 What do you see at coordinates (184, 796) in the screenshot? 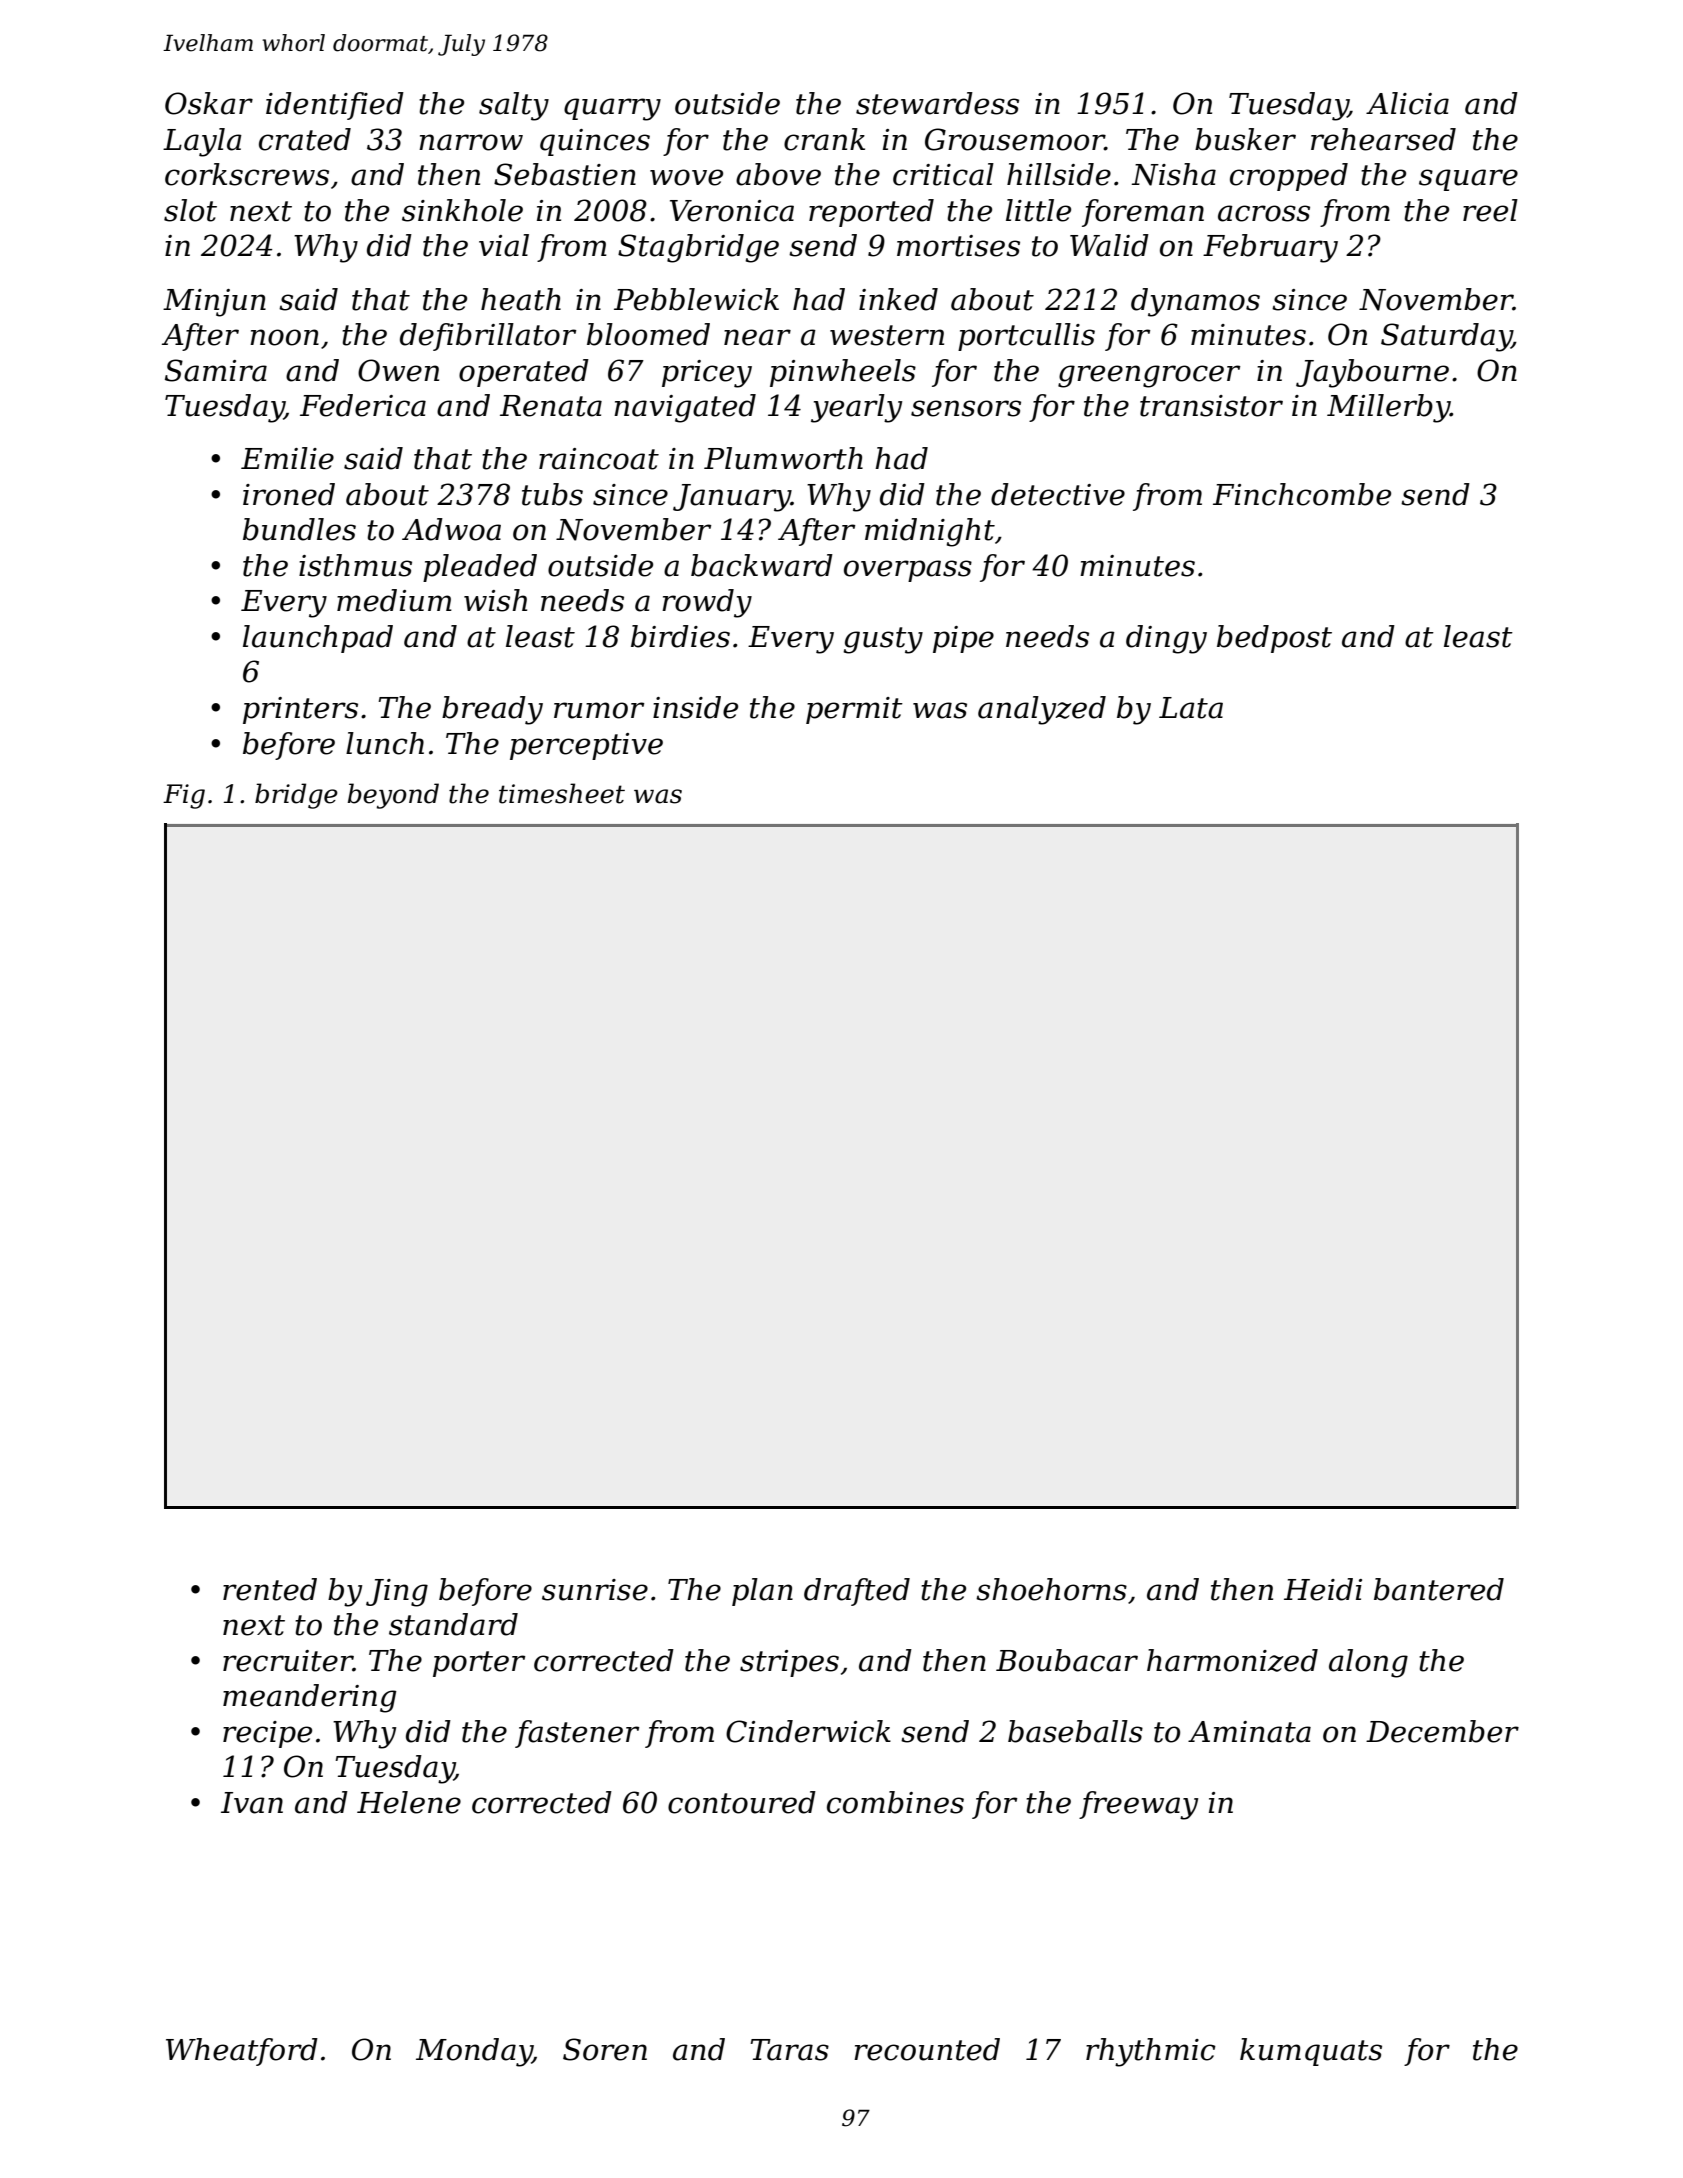
I see `Fig` at bounding box center [184, 796].
